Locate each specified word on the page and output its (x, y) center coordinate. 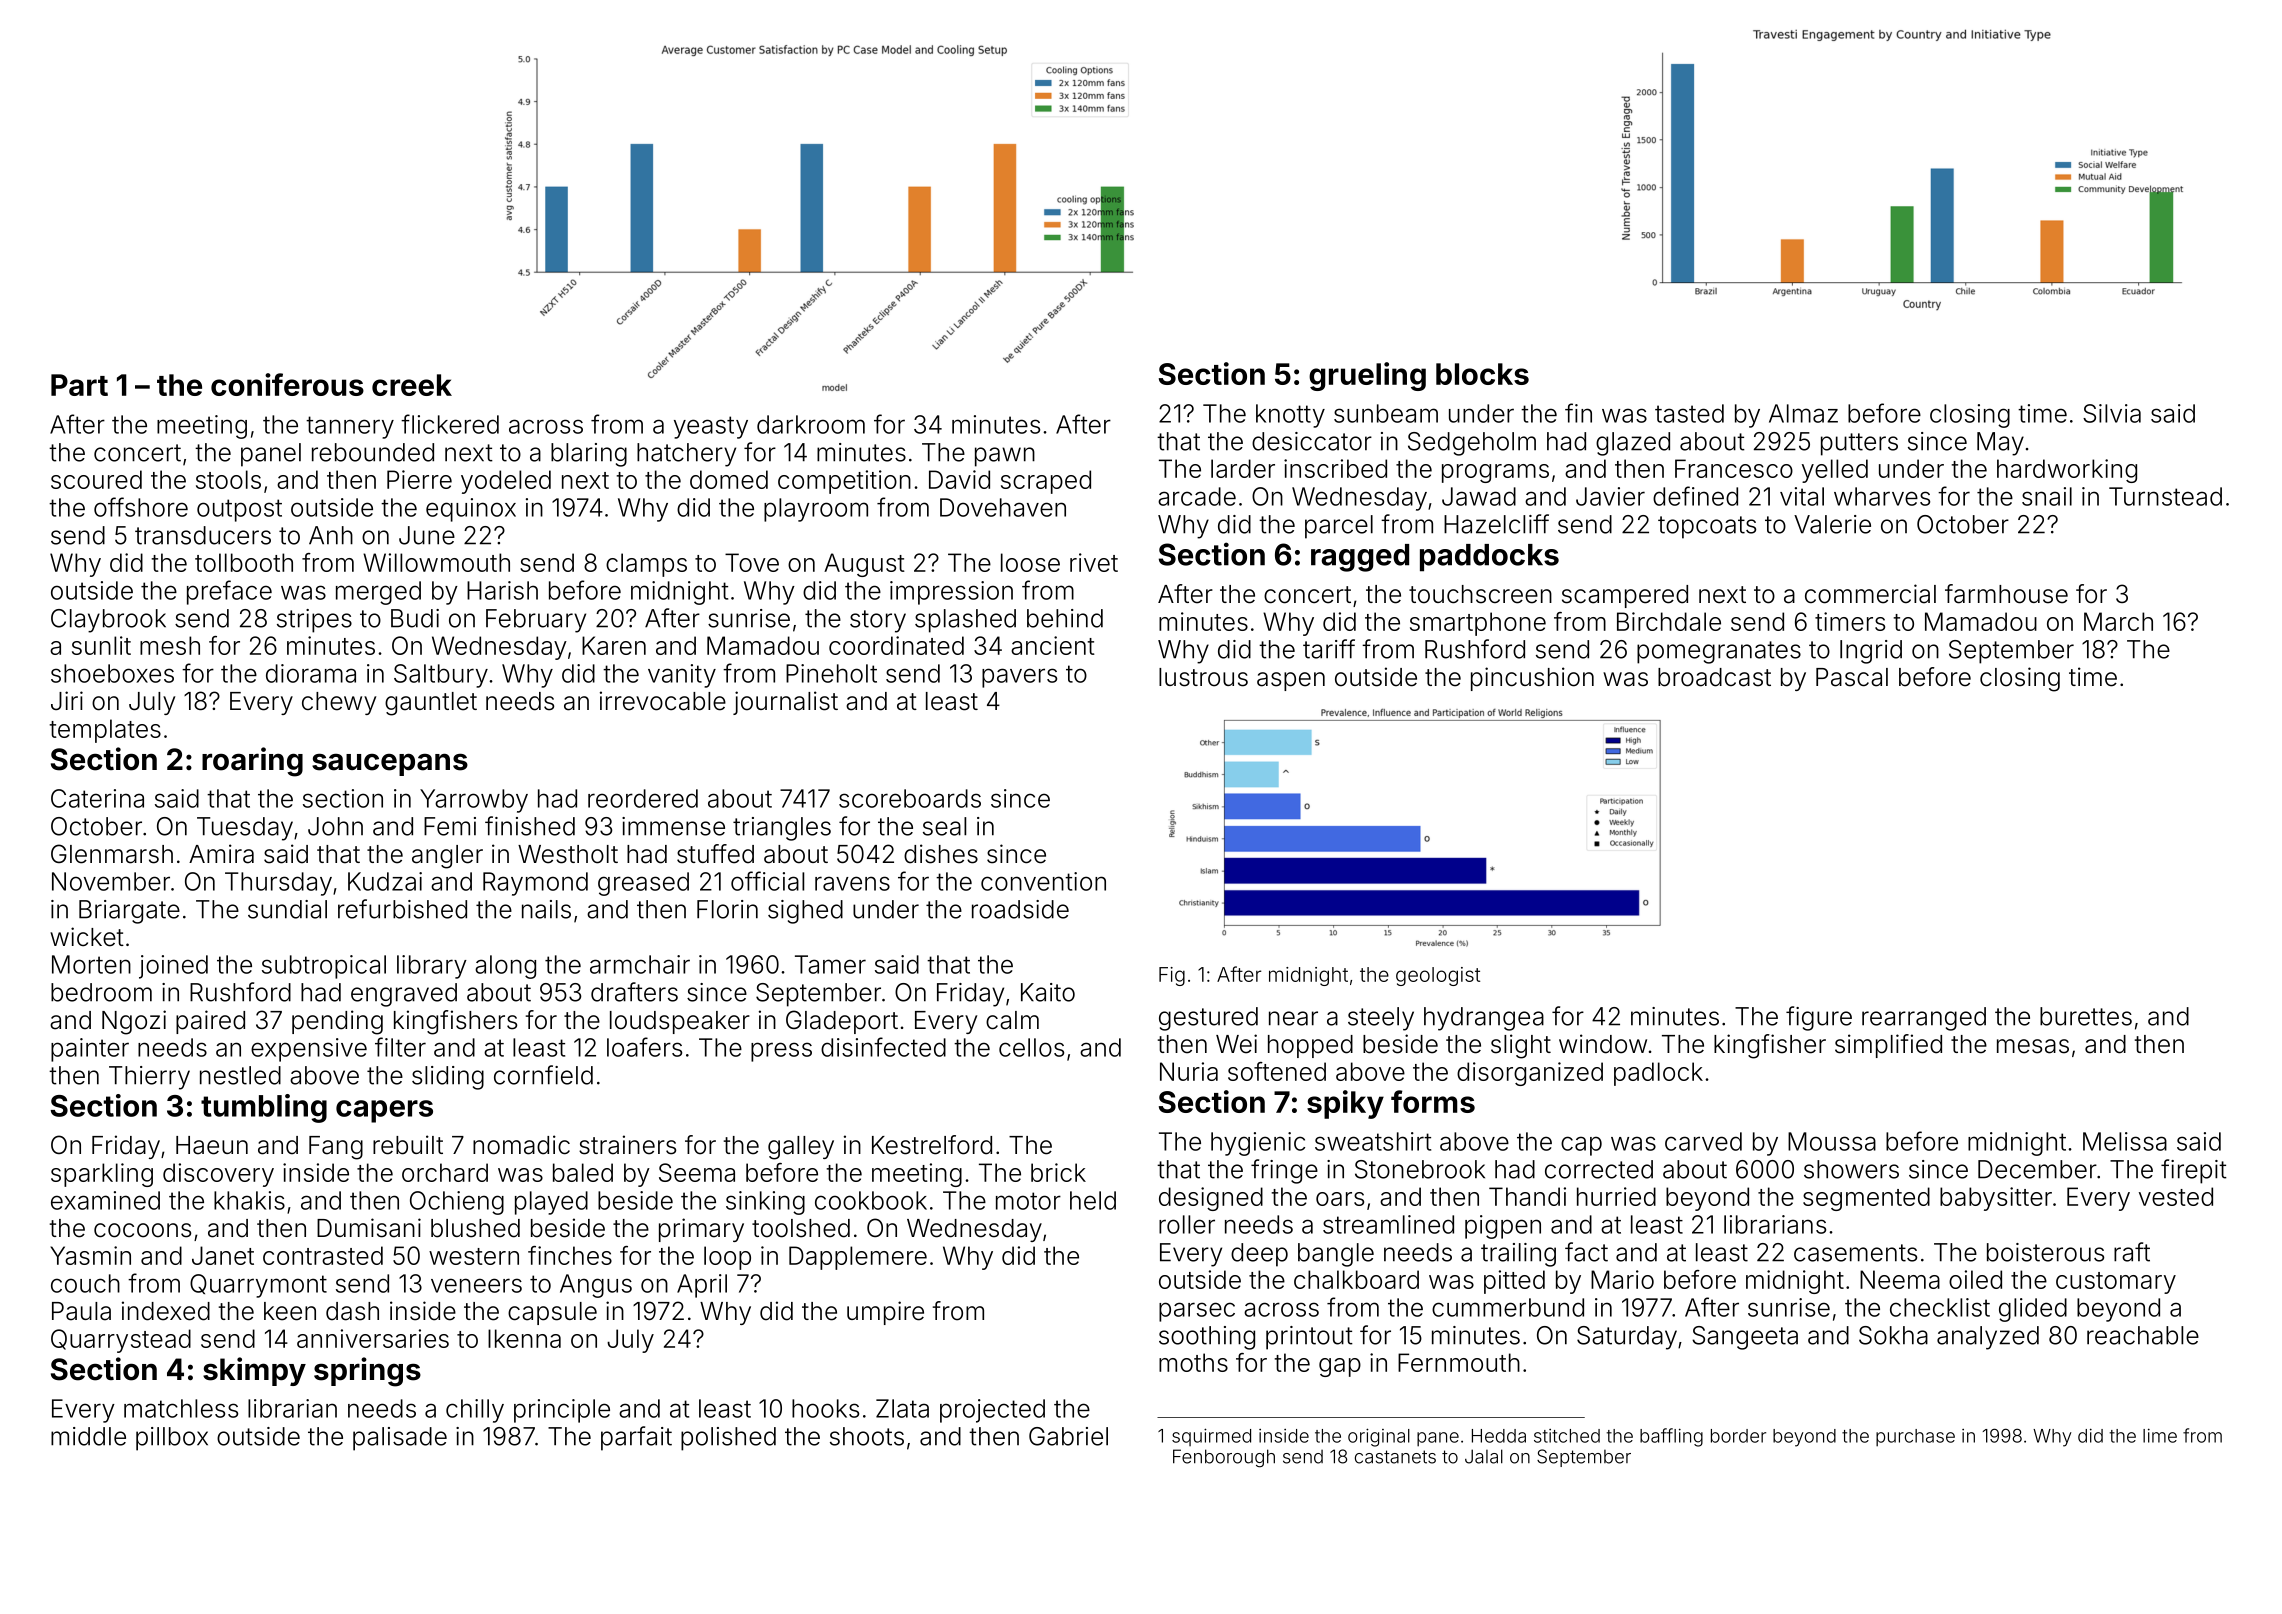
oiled (1975, 1279)
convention (1043, 881)
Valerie (1832, 524)
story (878, 621)
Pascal (1852, 677)
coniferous (287, 384)
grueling (1367, 376)
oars (1340, 1199)
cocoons (142, 1230)
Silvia (2112, 413)
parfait (636, 1438)
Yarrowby (474, 801)
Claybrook (108, 621)
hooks (825, 1408)
